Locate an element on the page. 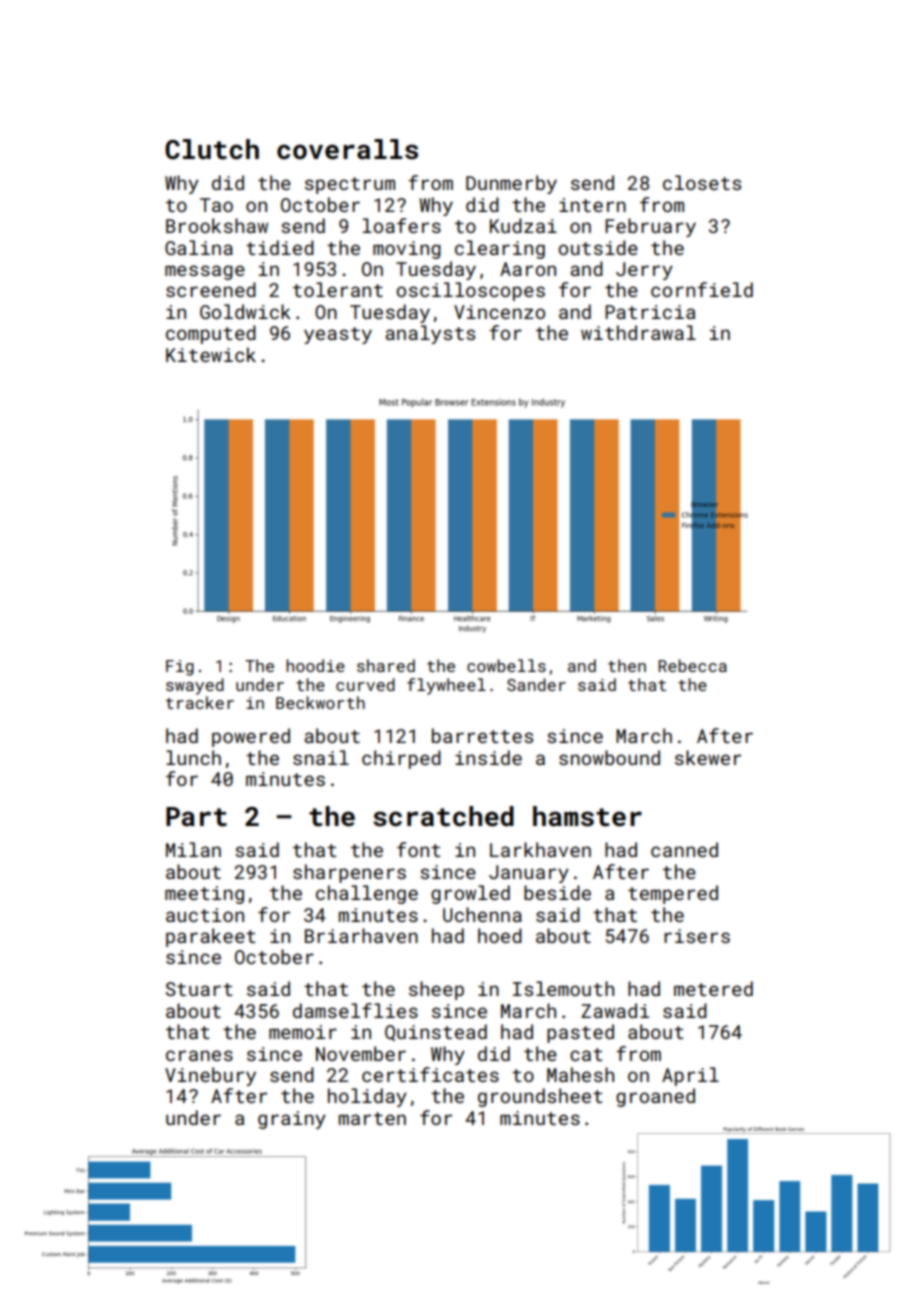  font is located at coordinates (419, 849).
